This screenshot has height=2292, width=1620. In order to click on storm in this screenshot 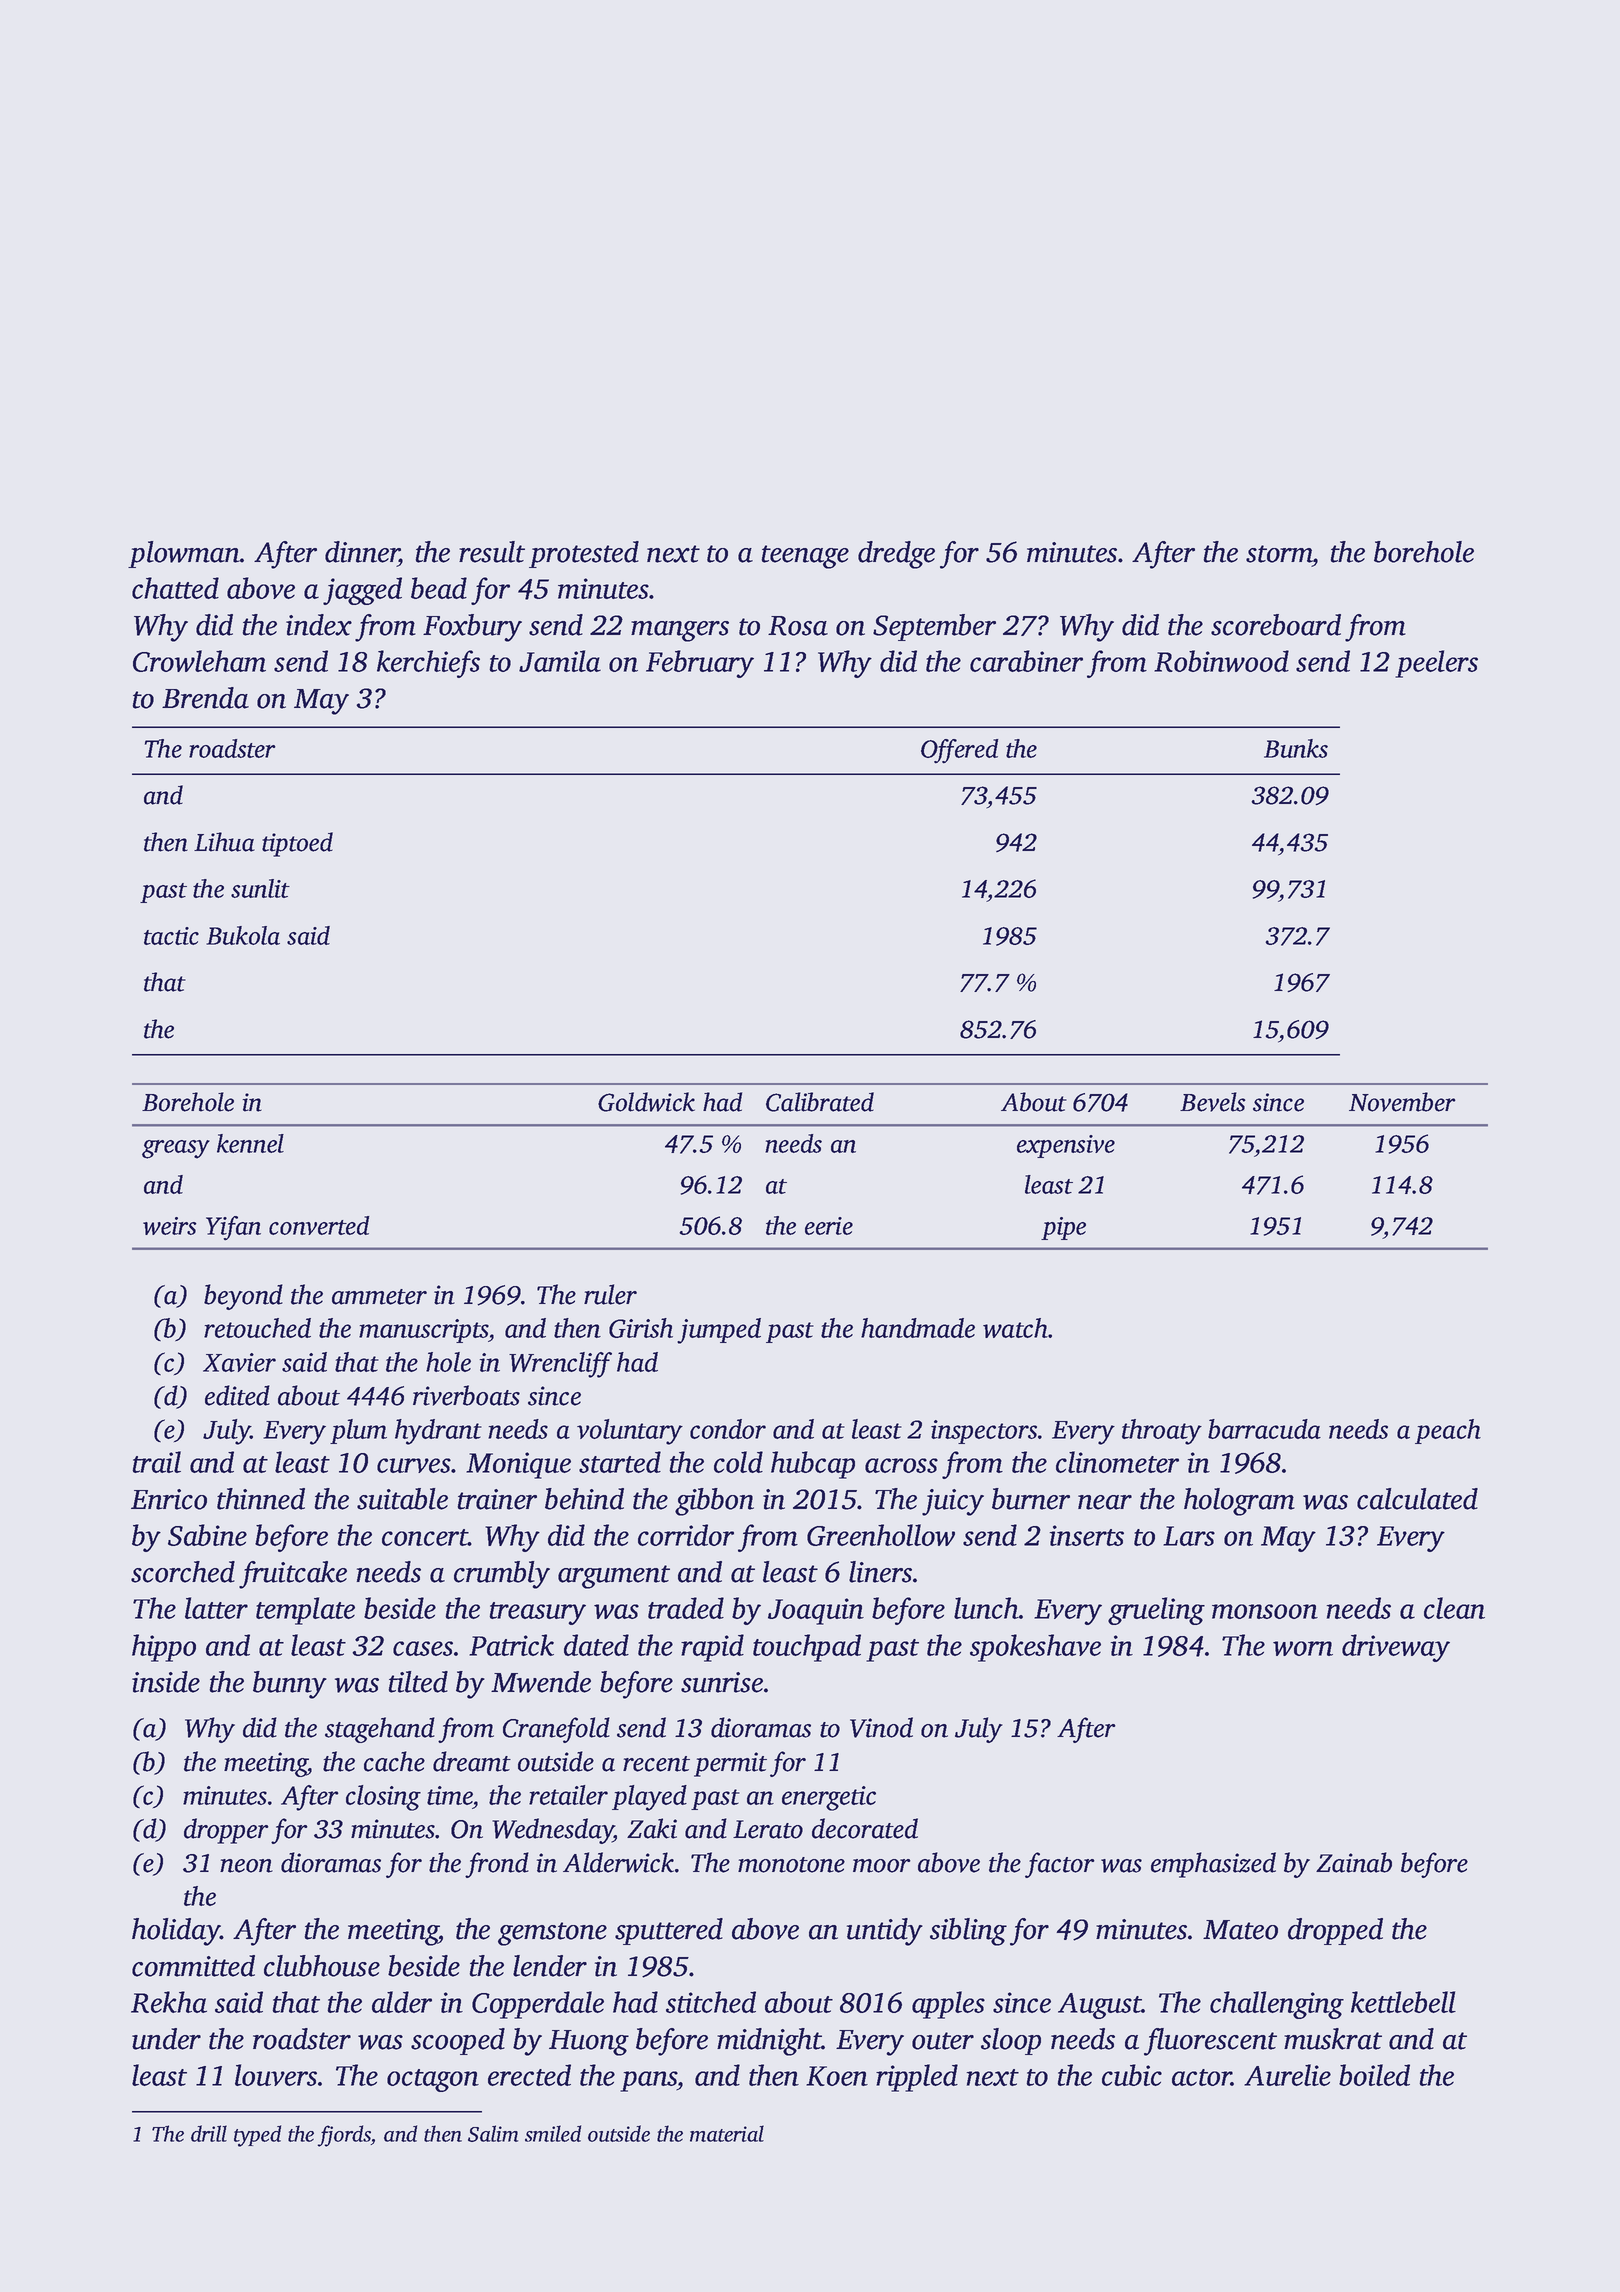, I will do `click(1279, 554)`.
